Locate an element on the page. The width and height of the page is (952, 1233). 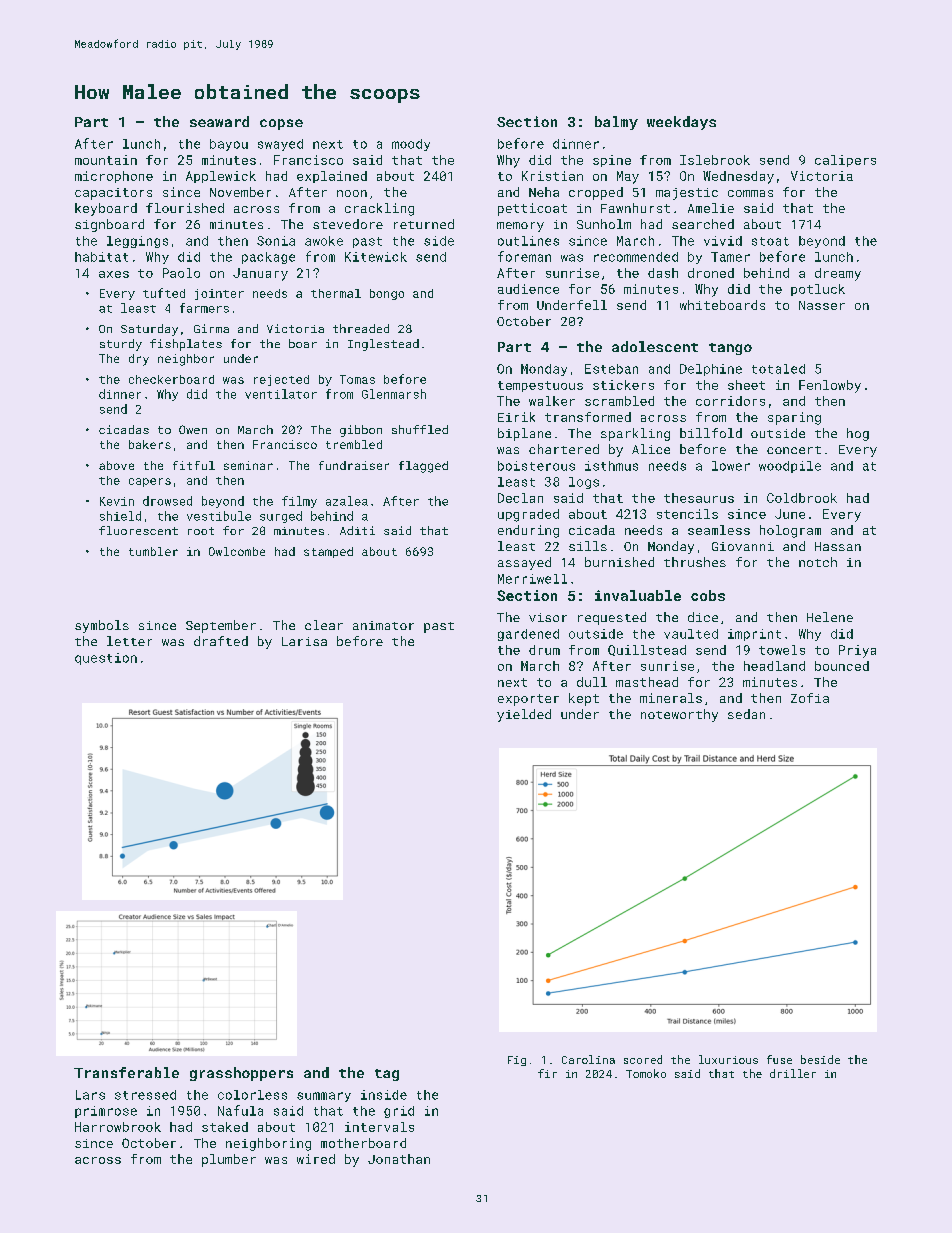
Transferable is located at coordinates (126, 1072).
